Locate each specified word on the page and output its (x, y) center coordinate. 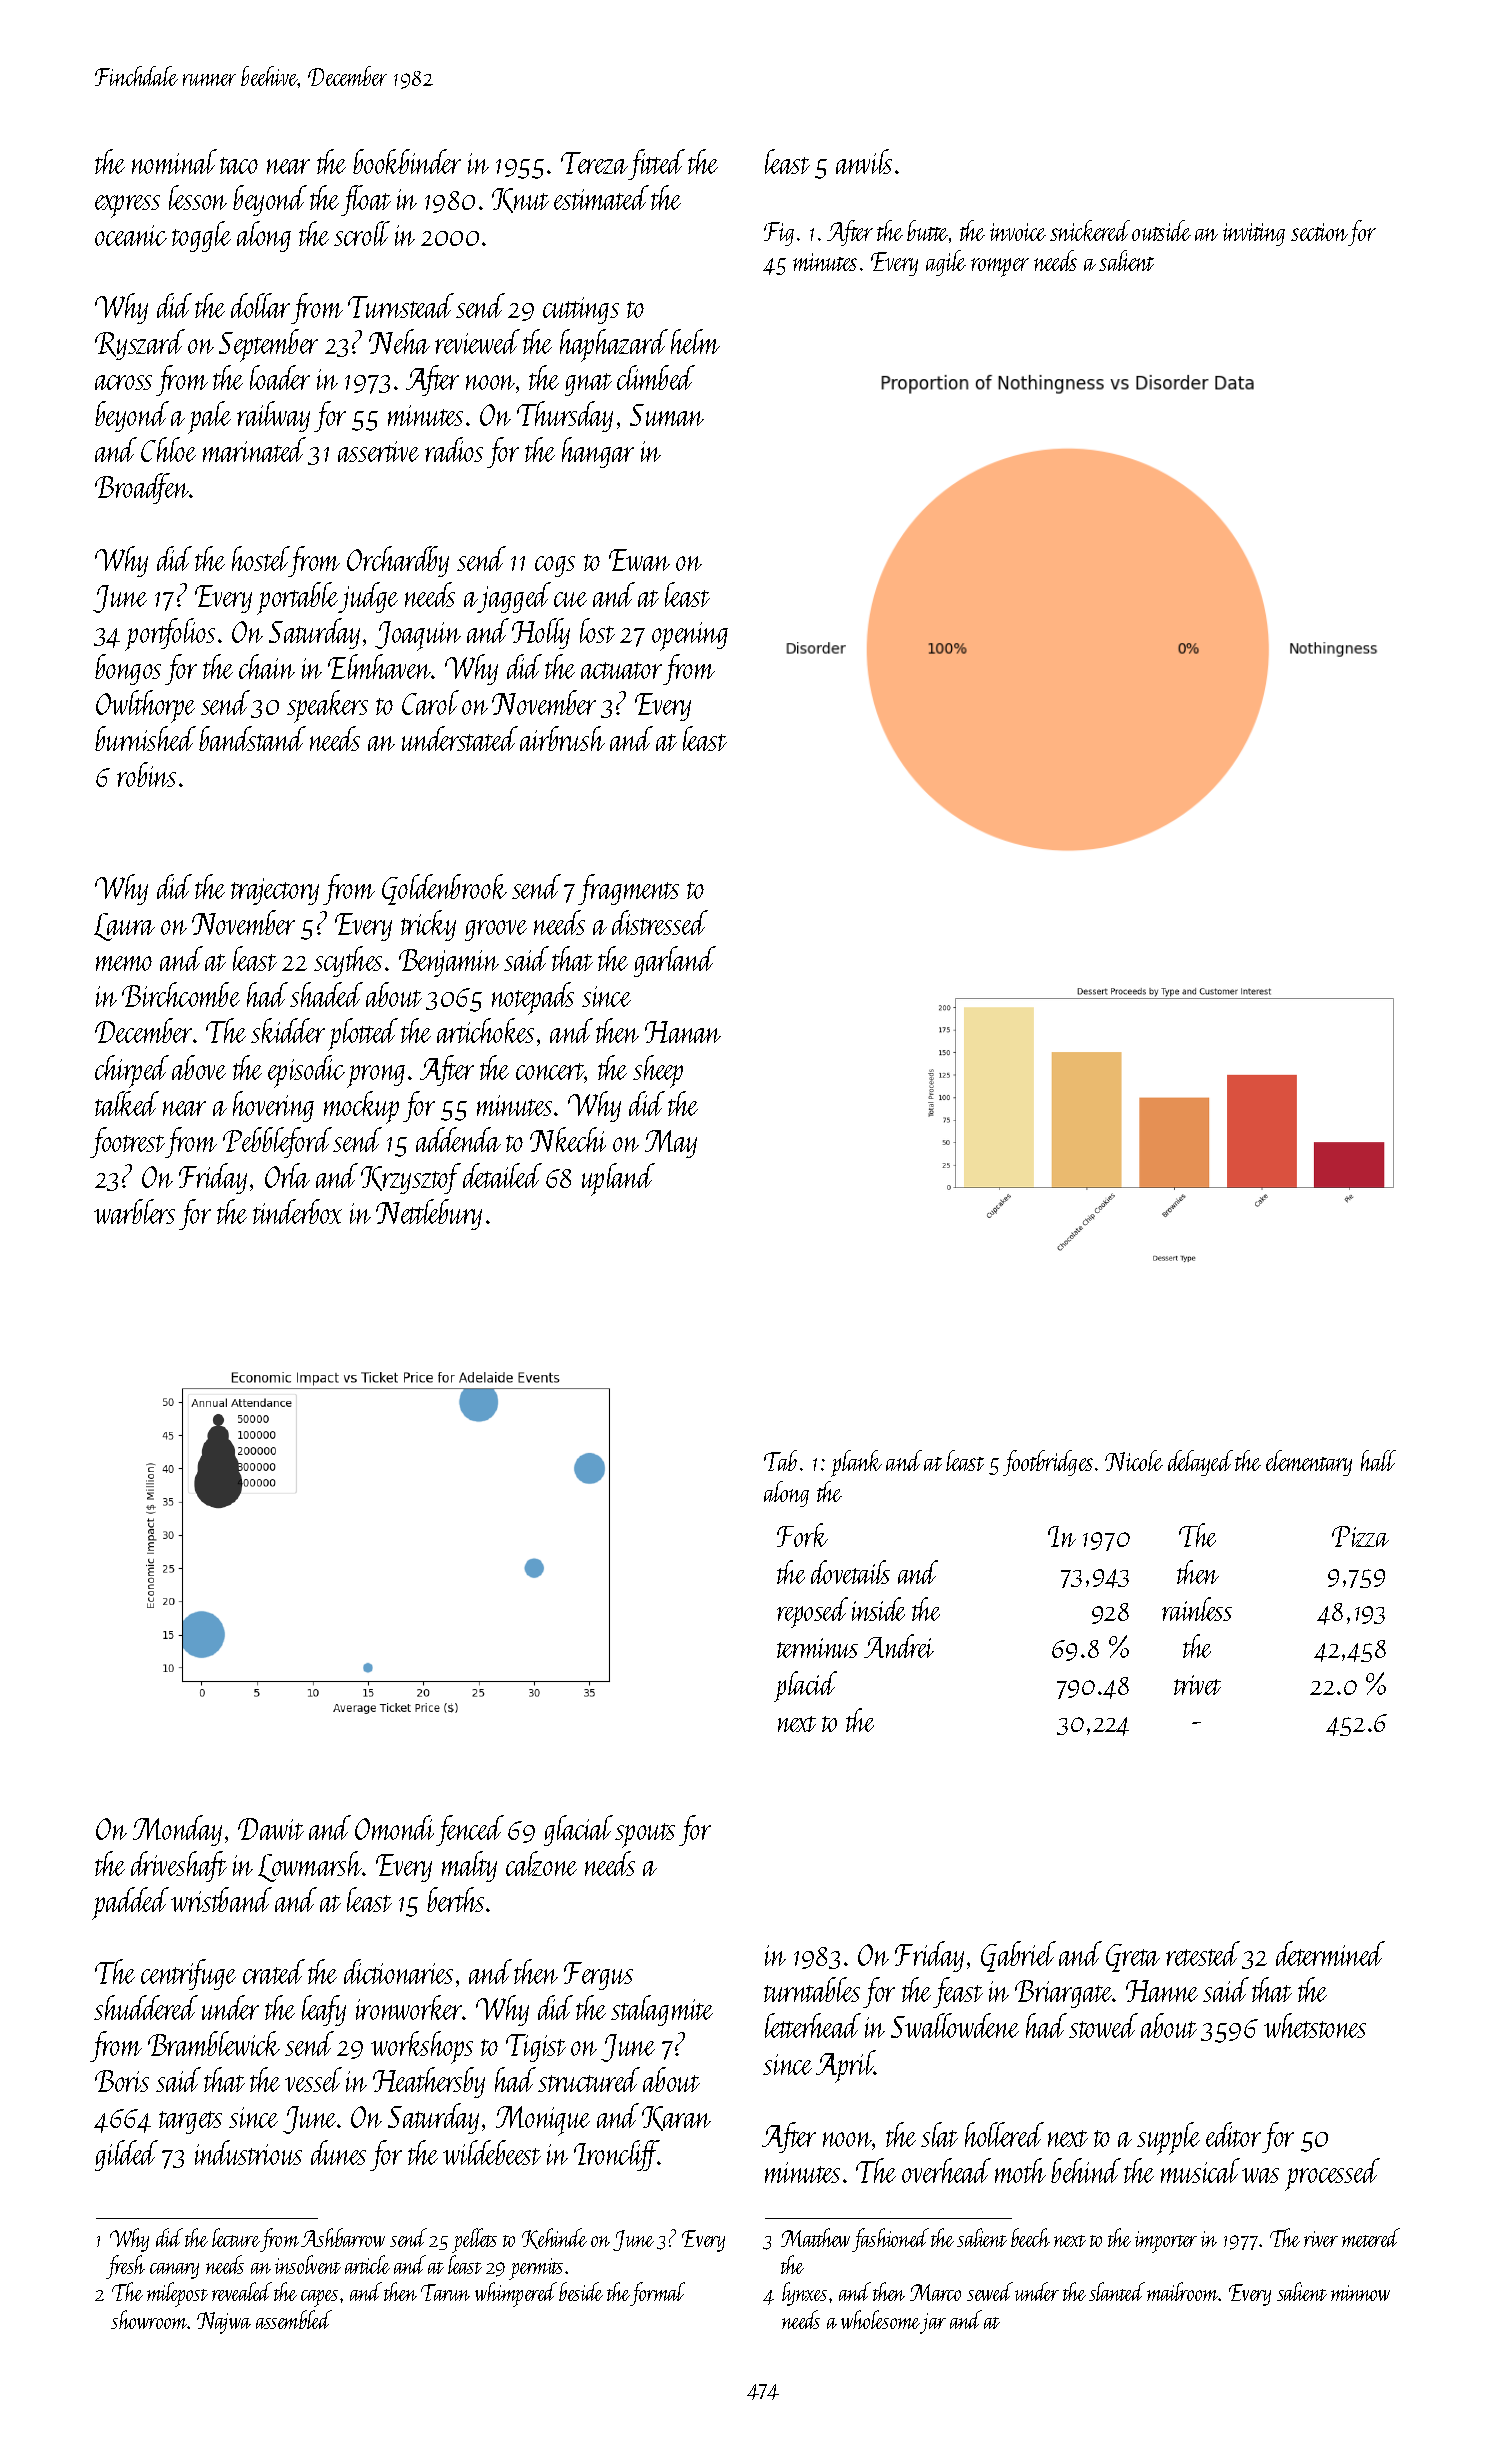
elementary (1309, 1463)
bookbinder (407, 161)
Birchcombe (181, 994)
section (1319, 232)
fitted (656, 164)
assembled (294, 2319)
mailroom (1183, 2291)
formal (657, 2294)
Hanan (683, 1032)
